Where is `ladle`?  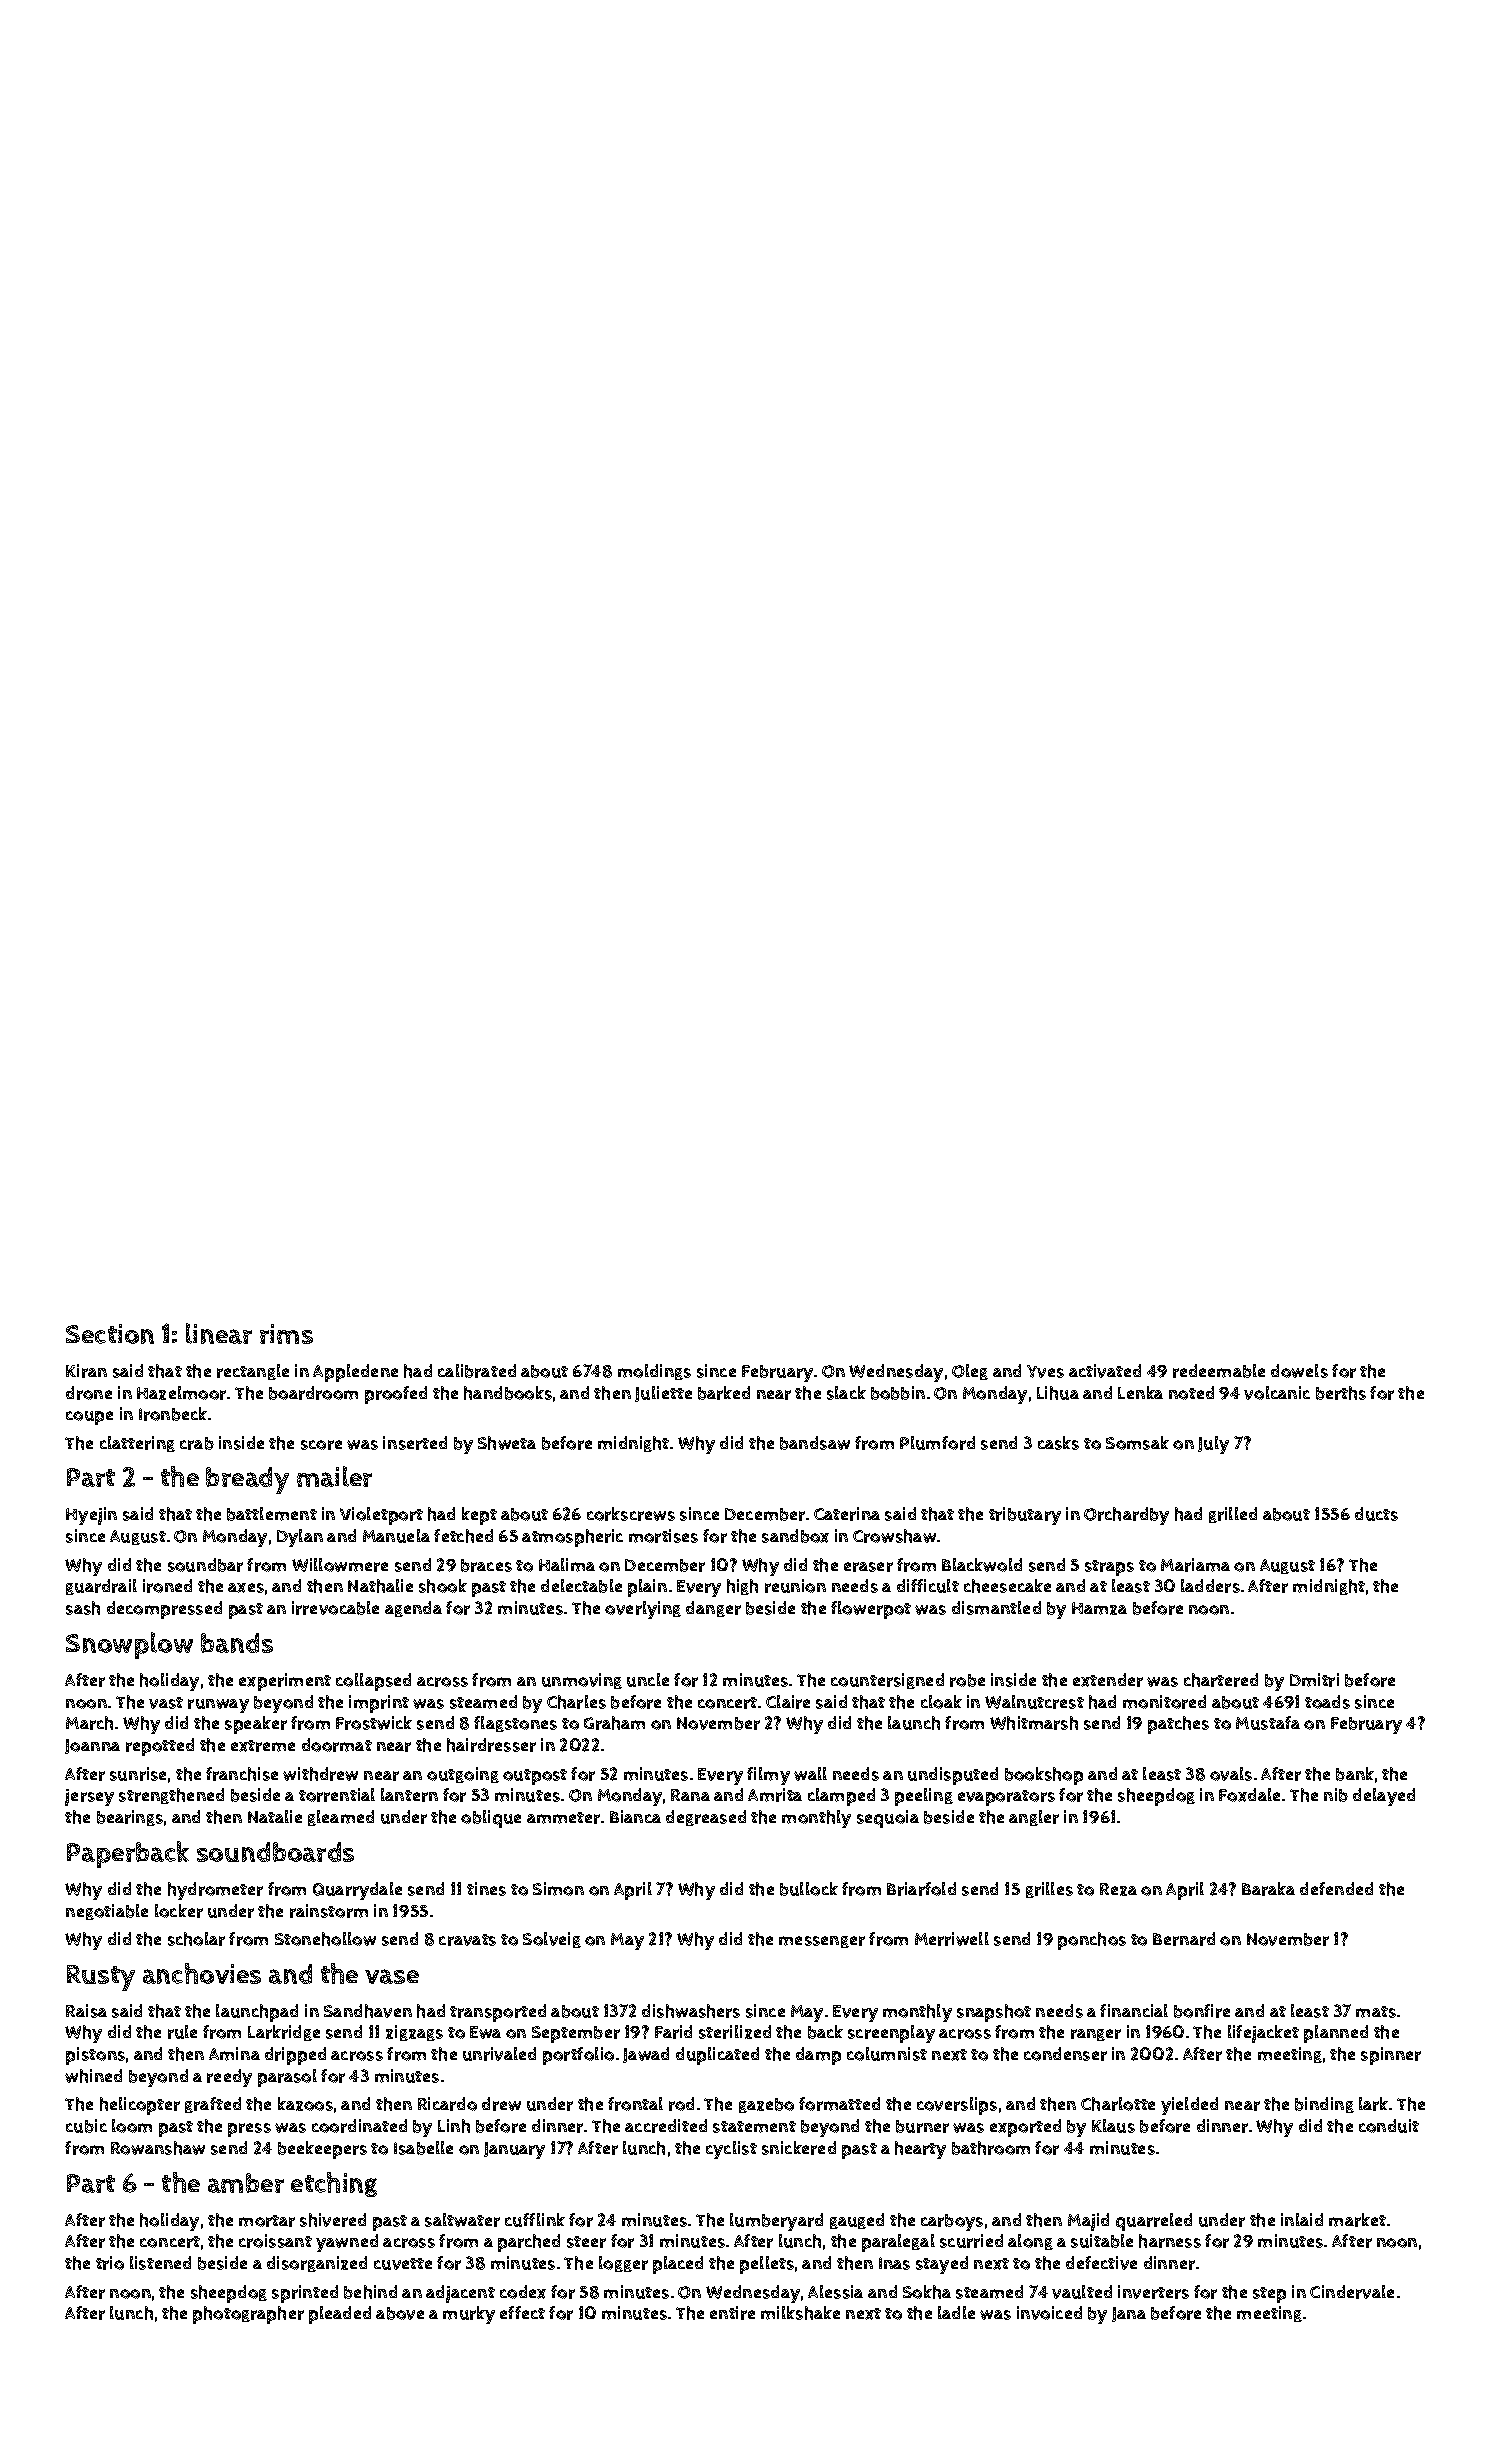 ladle is located at coordinates (956, 2312).
